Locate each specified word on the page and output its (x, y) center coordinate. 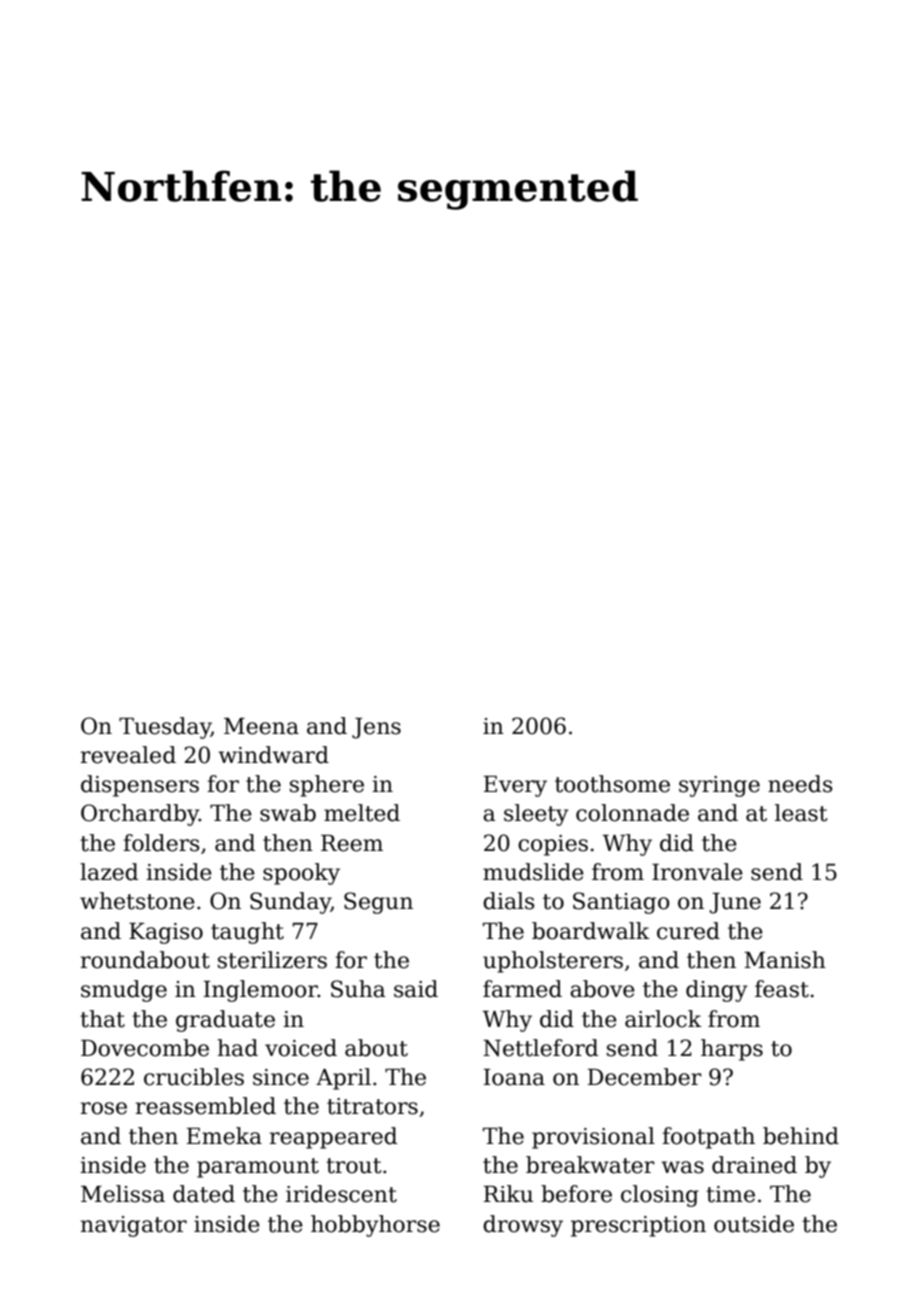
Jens (376, 728)
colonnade (632, 813)
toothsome (612, 784)
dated (204, 1194)
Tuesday (165, 728)
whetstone (137, 901)
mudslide (533, 872)
